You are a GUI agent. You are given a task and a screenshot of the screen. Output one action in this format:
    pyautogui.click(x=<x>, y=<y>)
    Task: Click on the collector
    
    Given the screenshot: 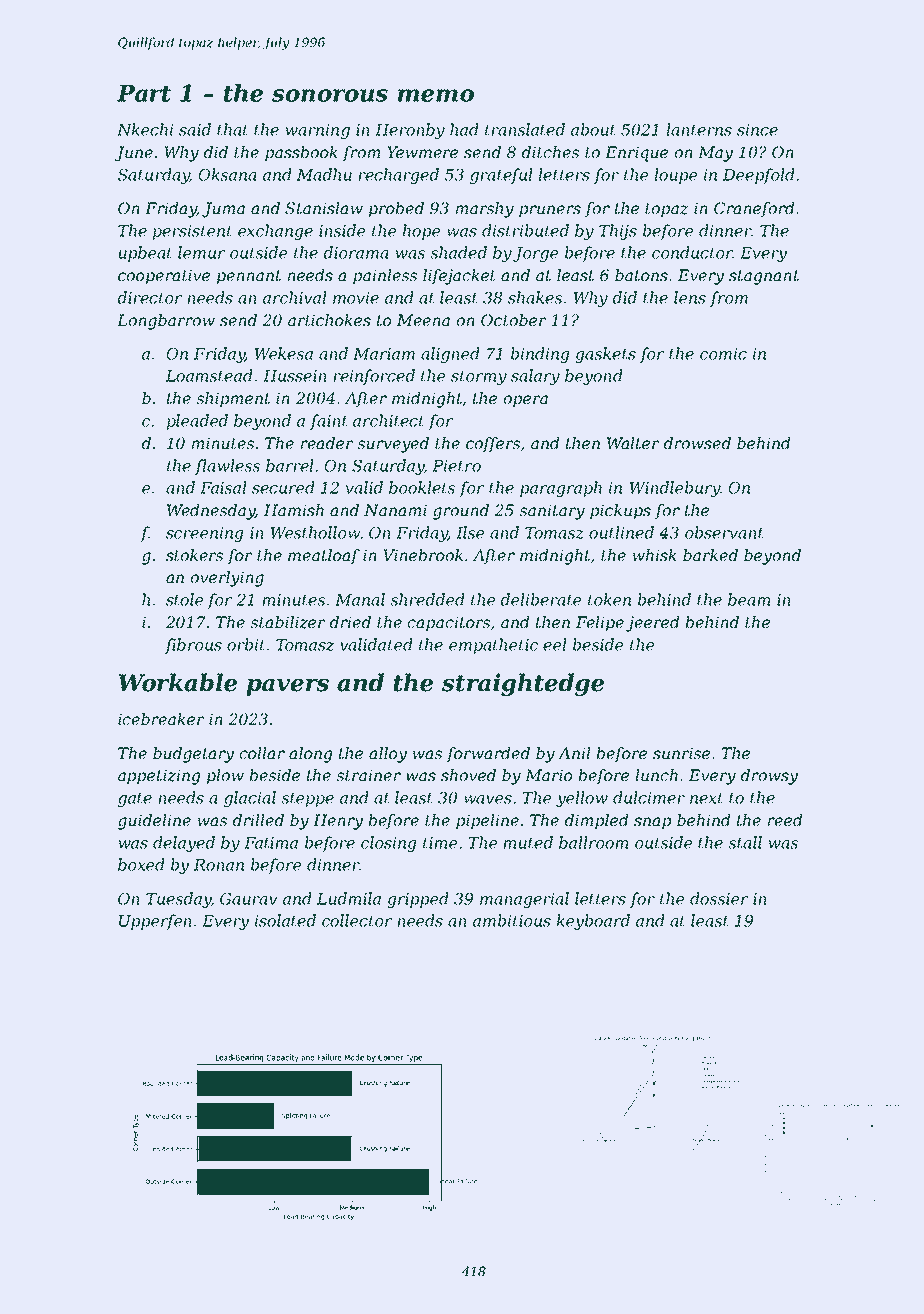 What is the action you would take?
    pyautogui.click(x=357, y=920)
